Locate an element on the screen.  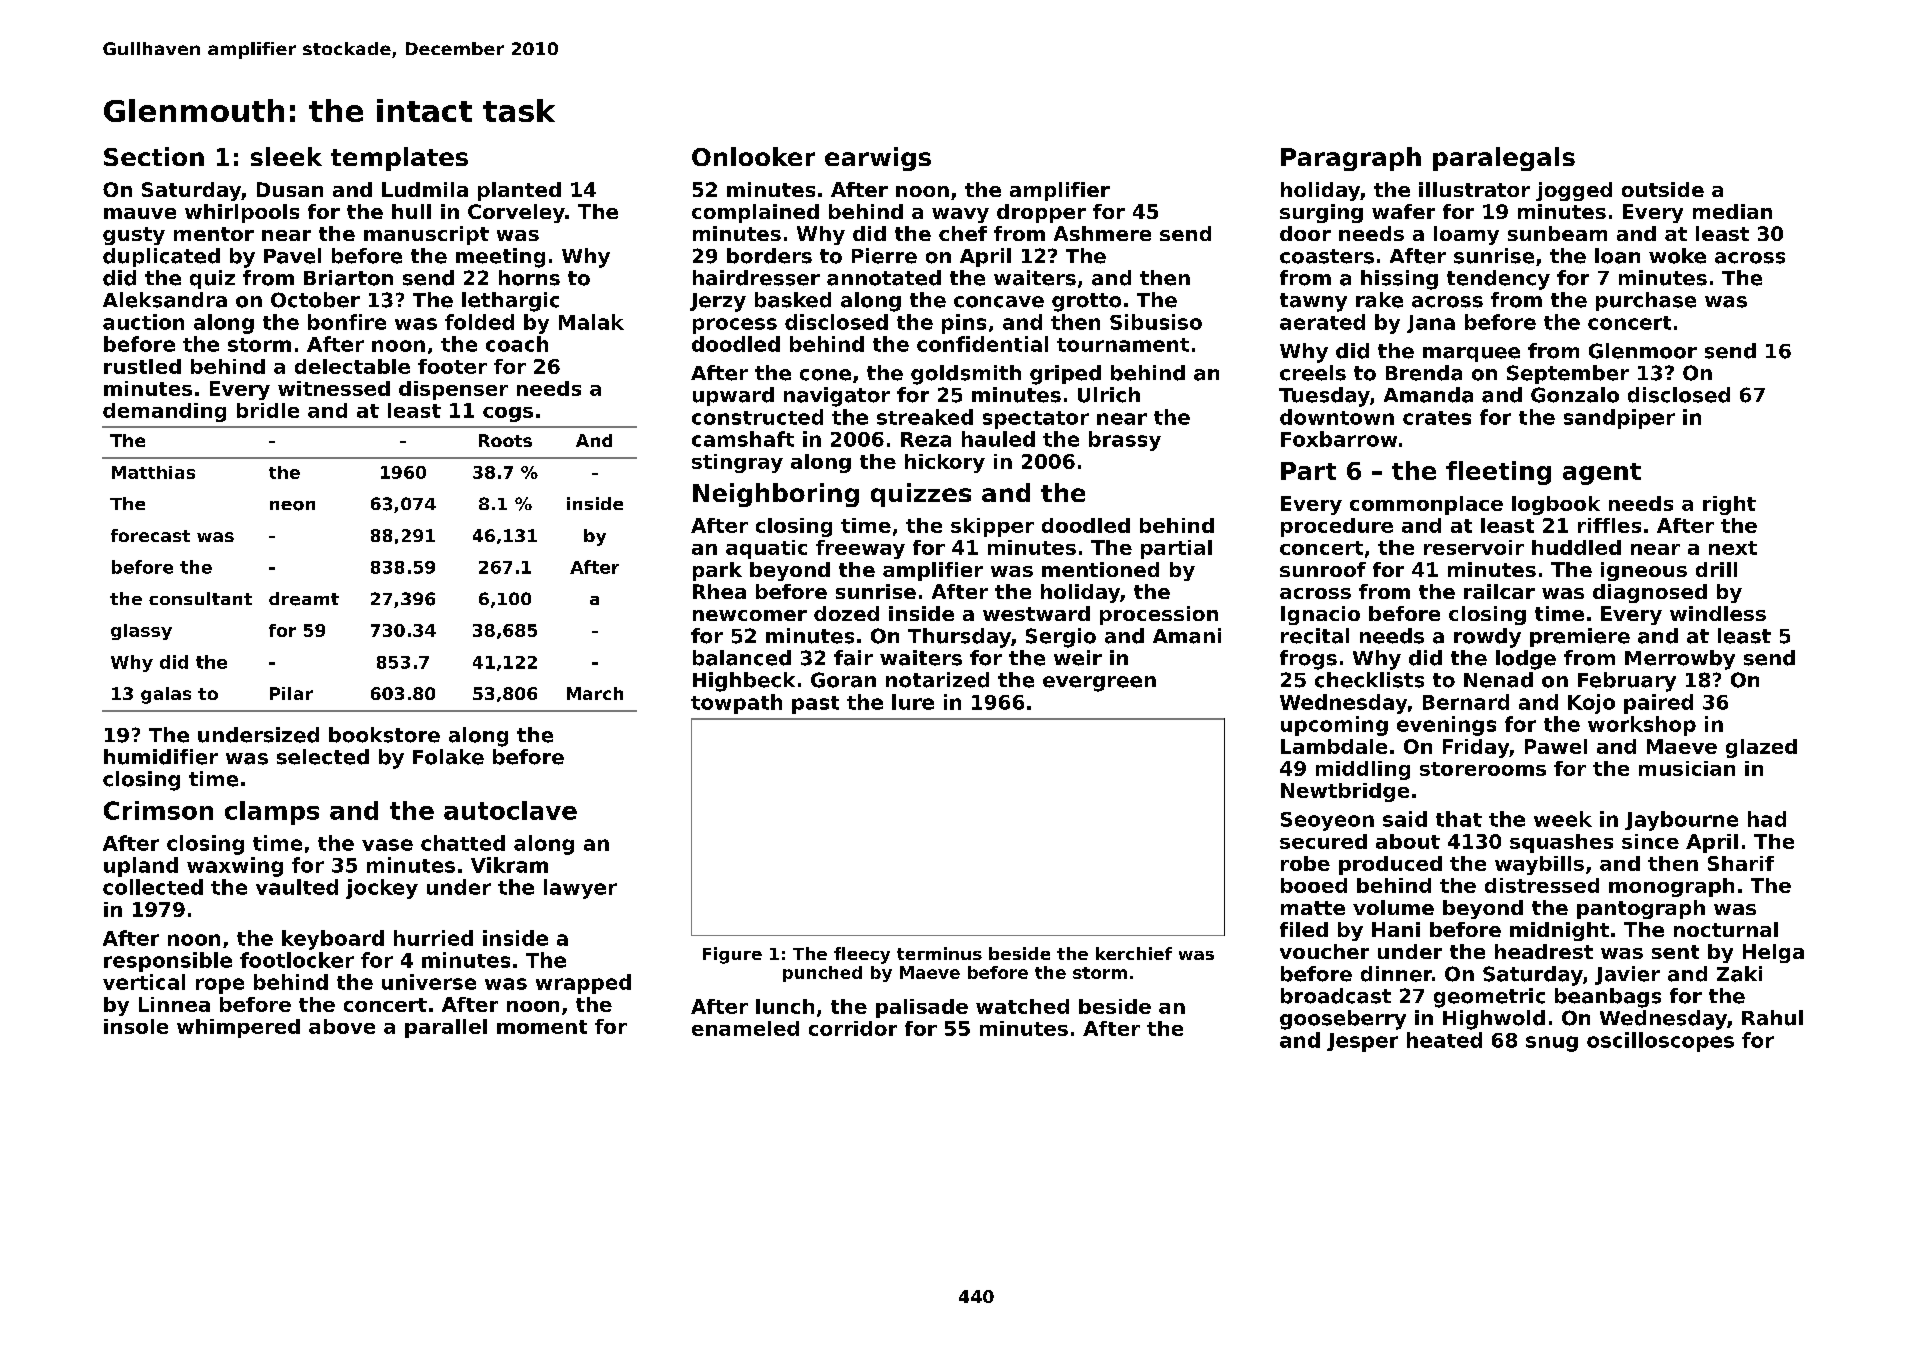
Nenad is located at coordinates (1498, 680).
